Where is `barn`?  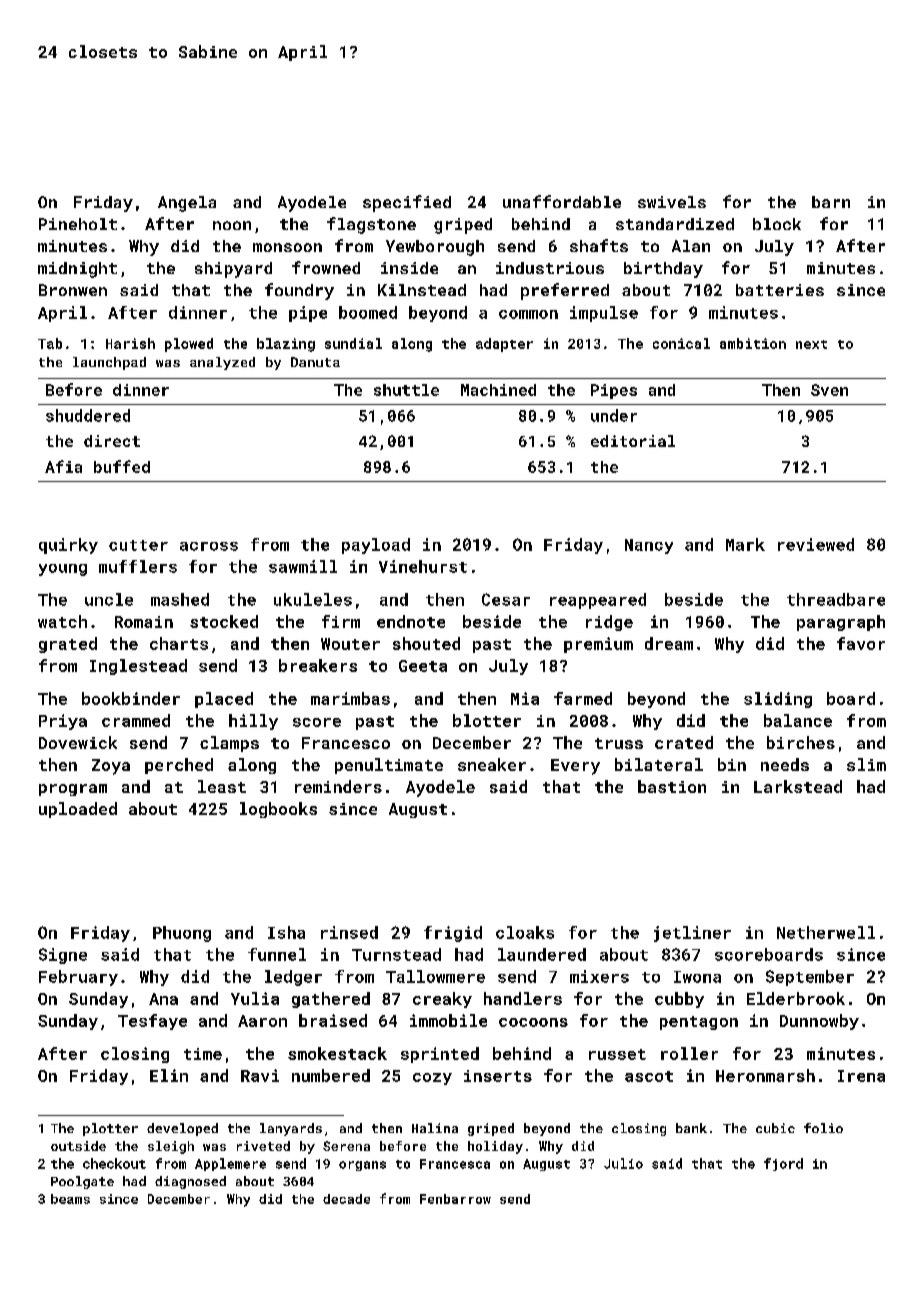
barn is located at coordinates (831, 202).
